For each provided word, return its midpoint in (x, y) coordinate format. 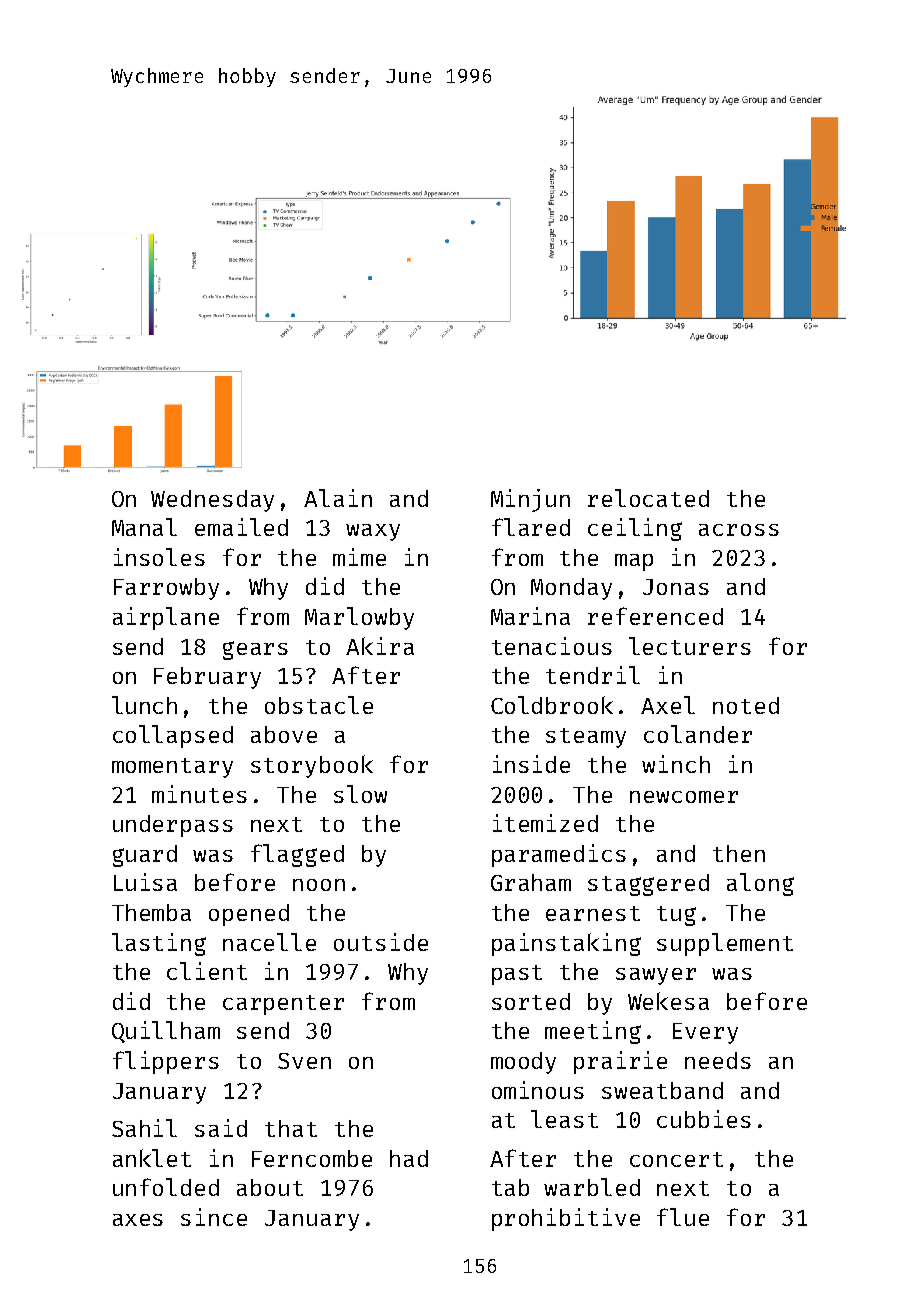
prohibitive (566, 1219)
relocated (648, 498)
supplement (725, 944)
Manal (144, 527)
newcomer (684, 797)
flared (531, 527)
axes (138, 1220)
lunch (144, 705)
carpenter (283, 1005)
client (207, 971)
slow (360, 794)
